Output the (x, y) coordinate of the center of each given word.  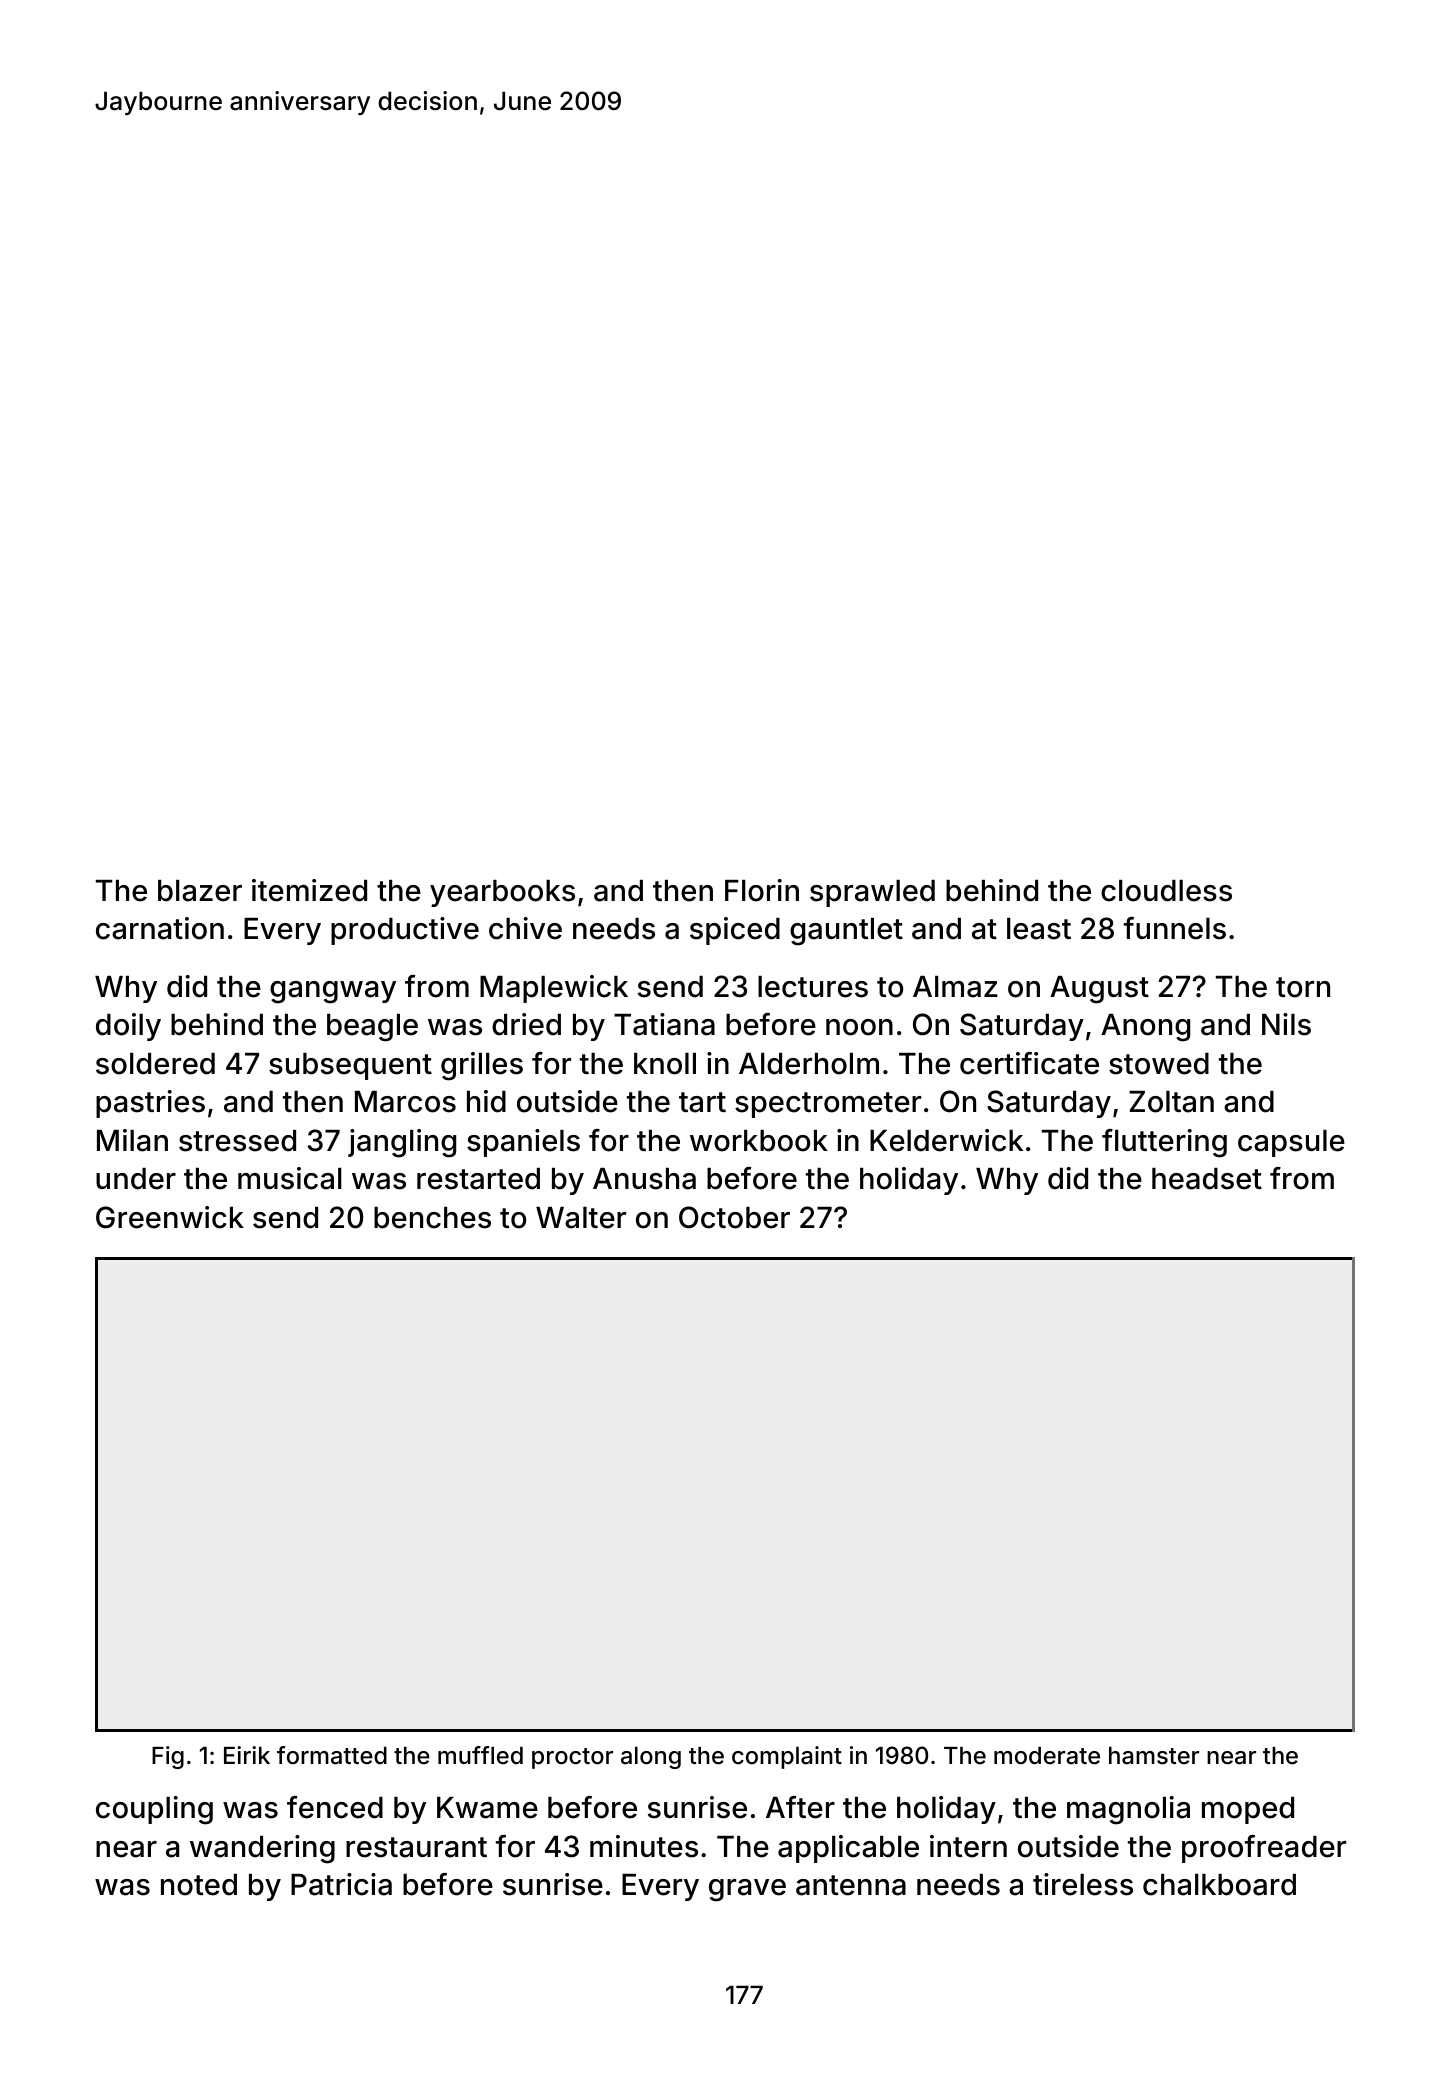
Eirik (247, 1755)
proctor (572, 1758)
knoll (665, 1064)
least (1039, 929)
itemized (309, 890)
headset (1207, 1179)
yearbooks (502, 893)
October (734, 1217)
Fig (168, 1757)
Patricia (341, 1884)
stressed (237, 1141)
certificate (1029, 1063)
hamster (1154, 1756)
